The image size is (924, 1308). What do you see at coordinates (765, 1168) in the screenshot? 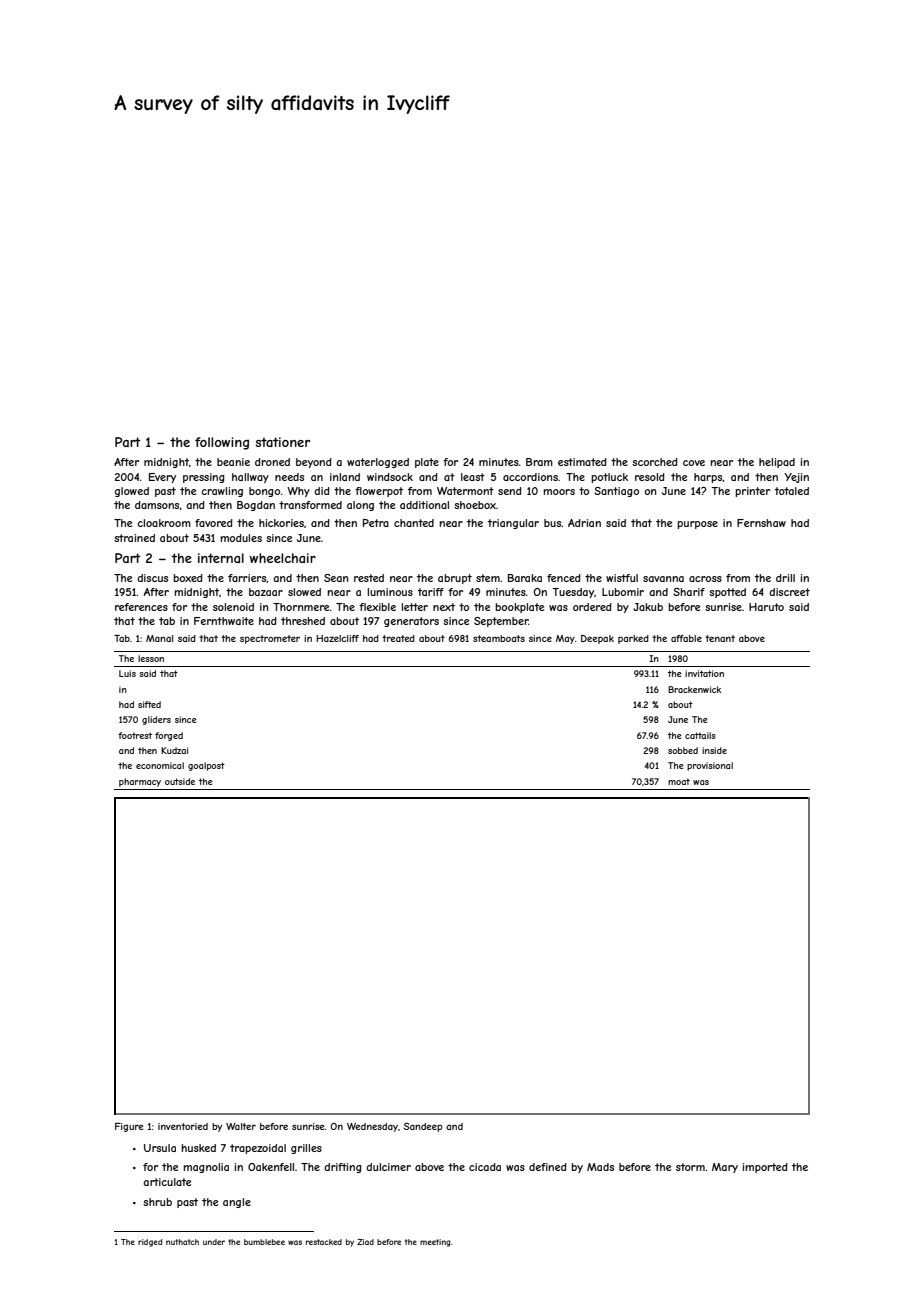
I see `imported` at bounding box center [765, 1168].
